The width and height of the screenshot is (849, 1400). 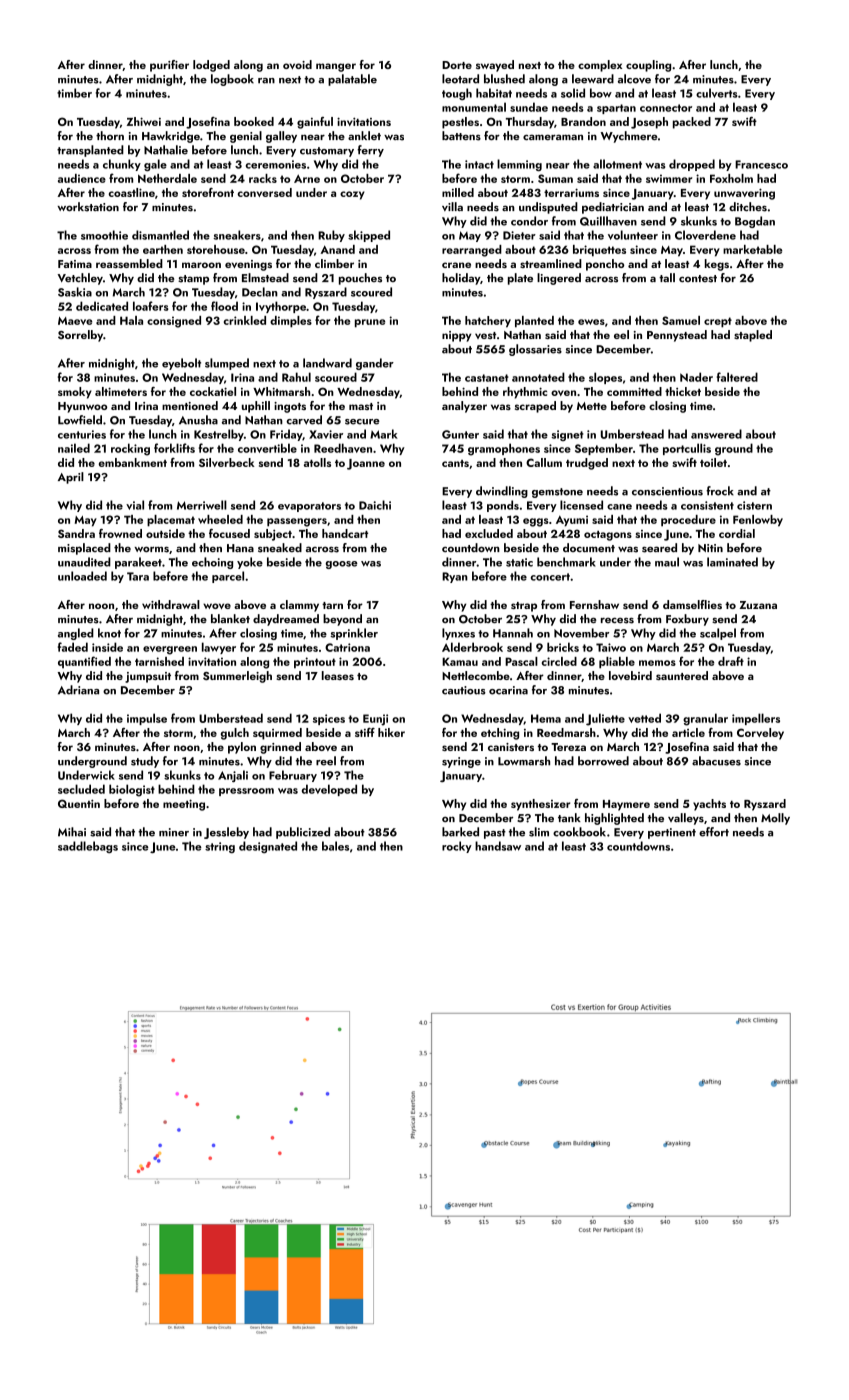 What do you see at coordinates (212, 563) in the screenshot?
I see `echoing` at bounding box center [212, 563].
